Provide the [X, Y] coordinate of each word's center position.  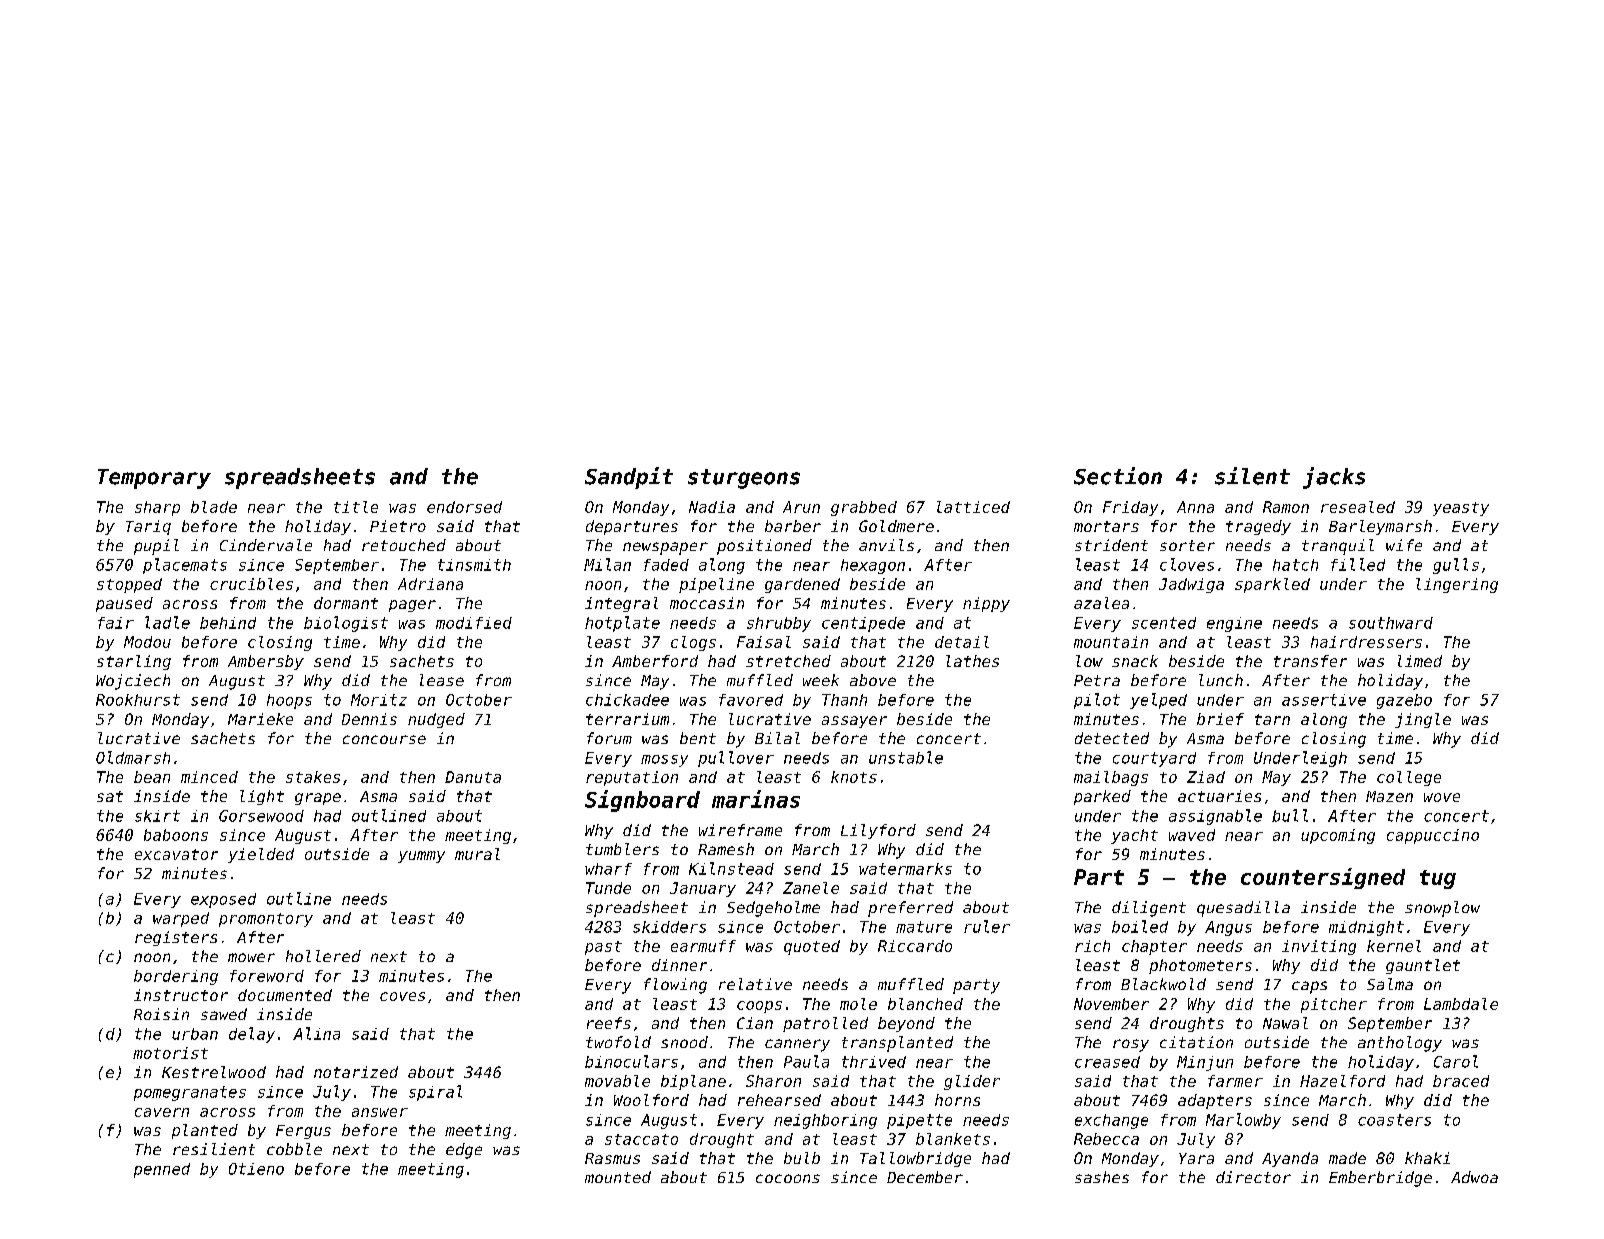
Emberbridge [1380, 1179]
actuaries [1219, 796]
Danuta [473, 777]
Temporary [154, 479]
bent [698, 738]
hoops [289, 701]
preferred [910, 909]
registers [176, 938]
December [925, 1177]
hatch [1295, 565]
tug [1438, 879]
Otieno [256, 1169]
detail [962, 642]
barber [793, 526]
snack [1135, 661]
